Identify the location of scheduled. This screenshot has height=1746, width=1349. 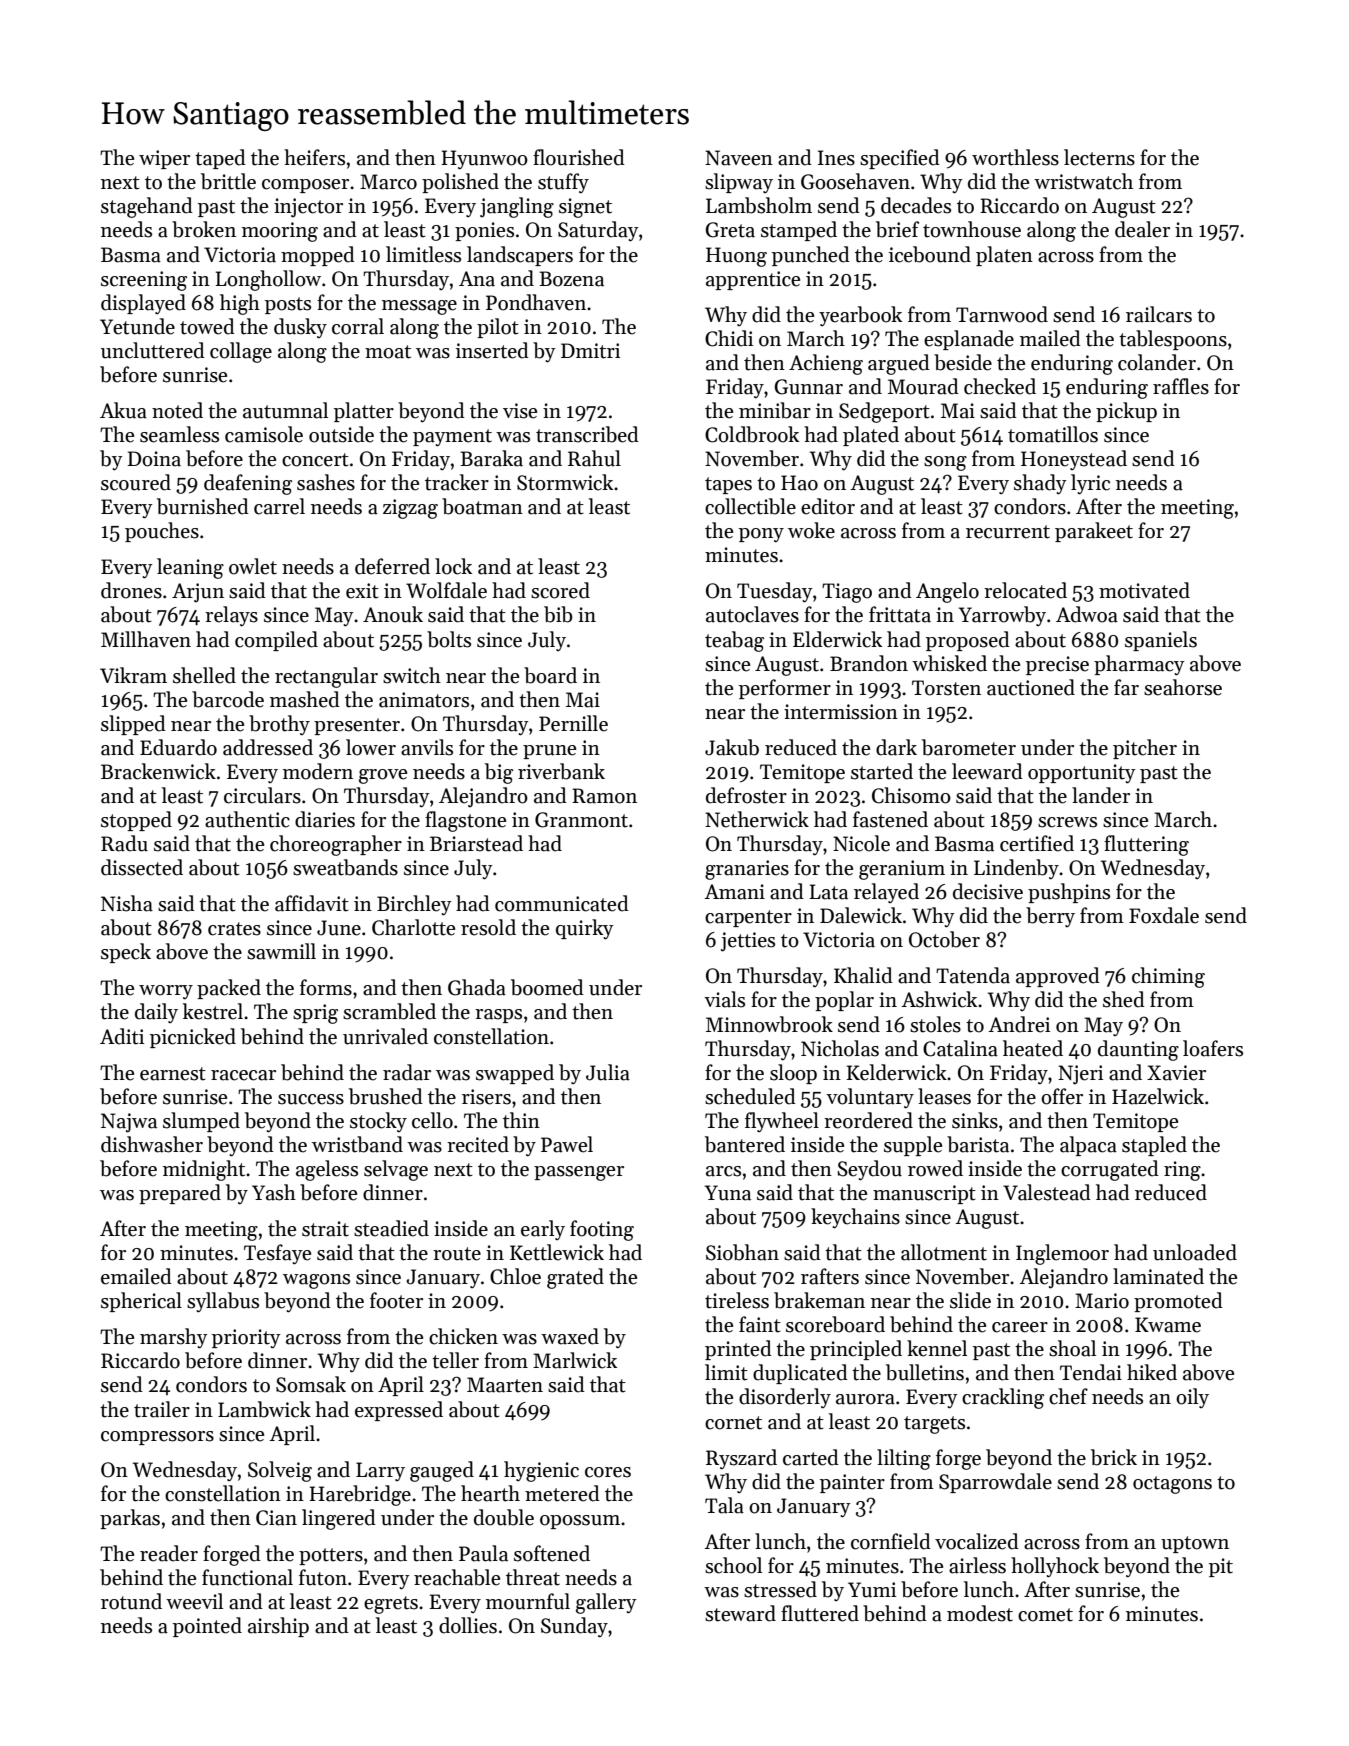
(750, 1096).
